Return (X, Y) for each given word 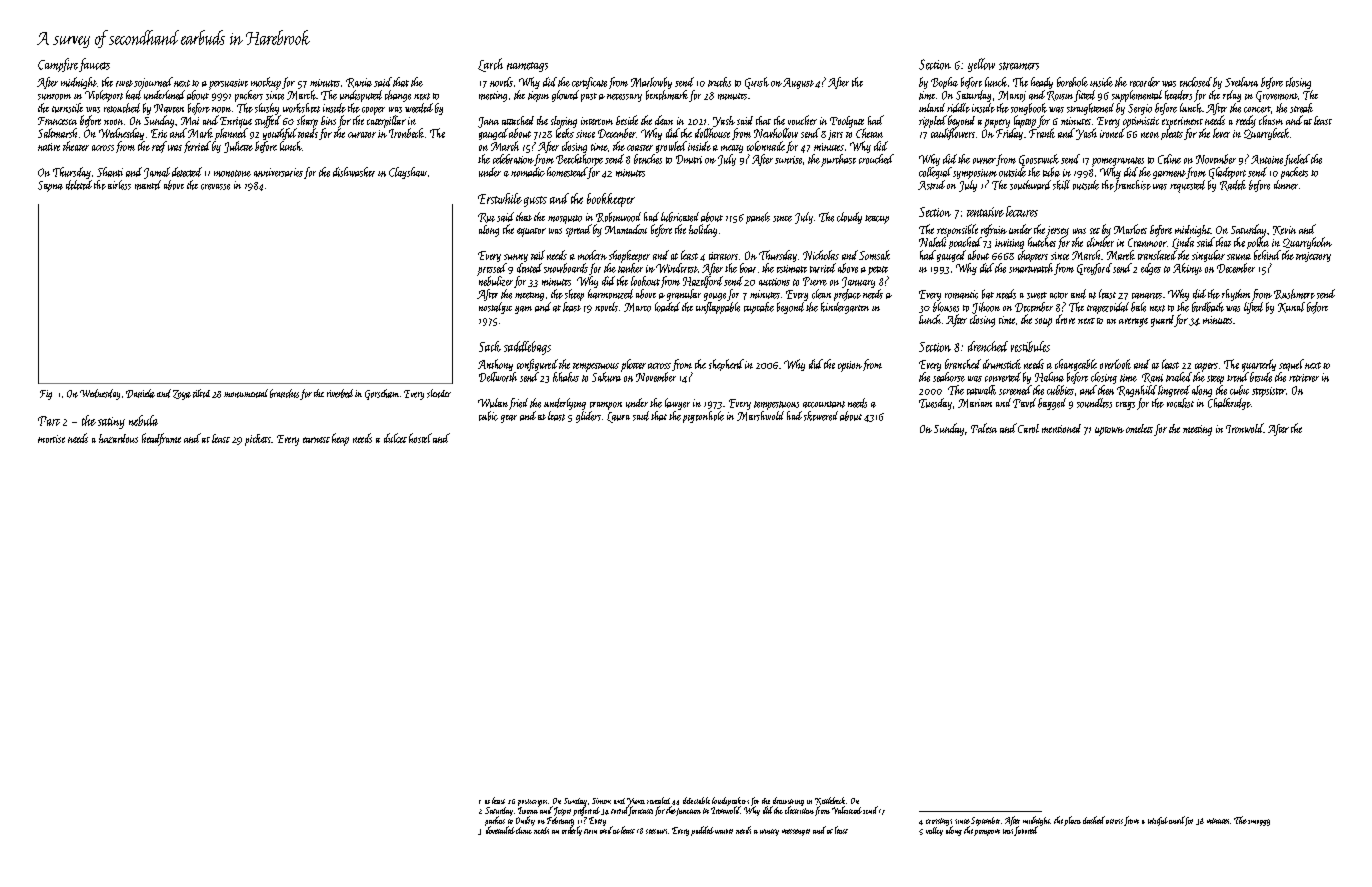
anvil (1177, 820)
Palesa (984, 428)
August (798, 83)
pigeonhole (703, 417)
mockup (266, 83)
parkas (495, 821)
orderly (572, 831)
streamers (1019, 66)
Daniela (140, 393)
